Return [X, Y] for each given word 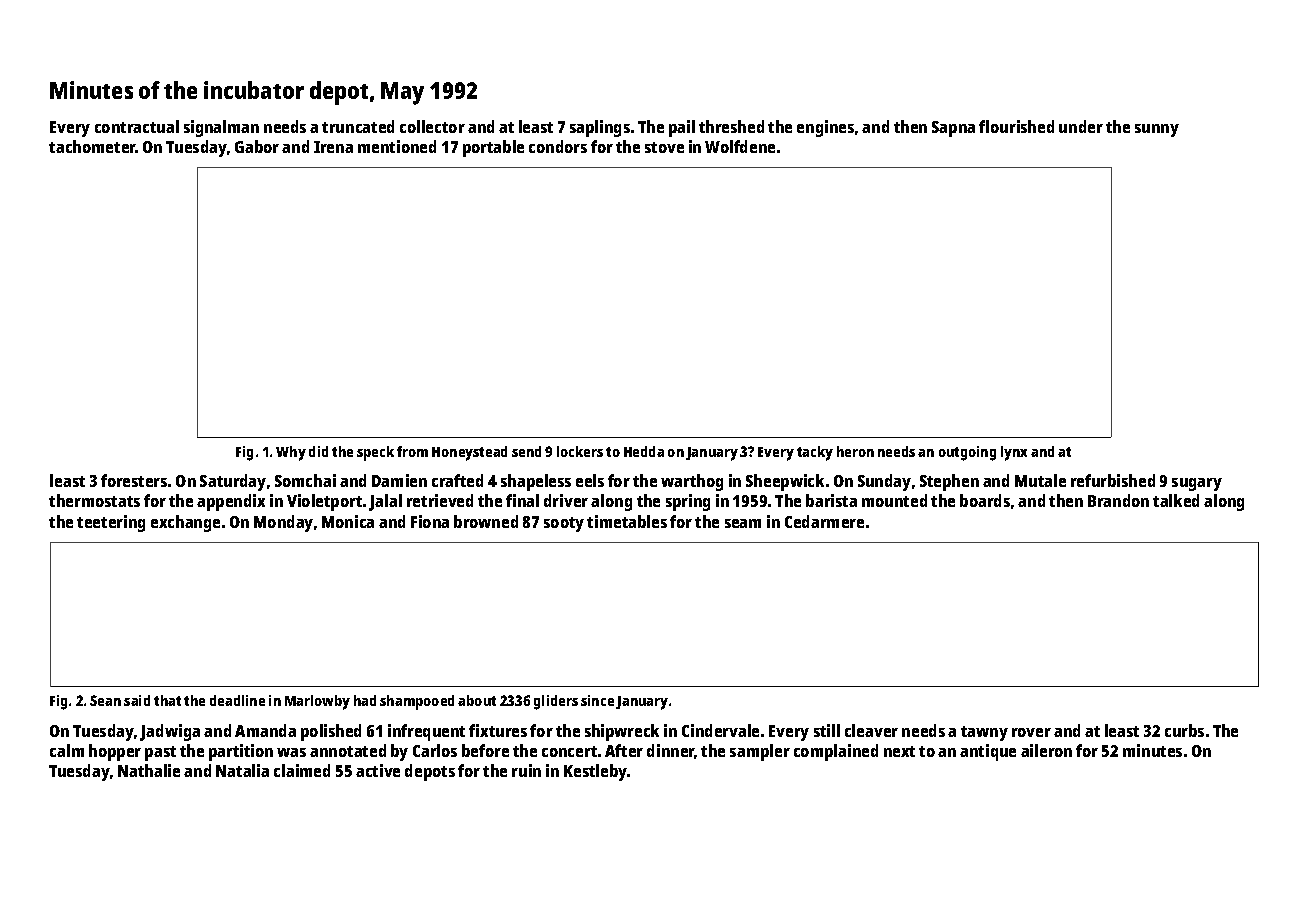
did [318, 451]
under [1081, 126]
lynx [1014, 453]
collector [432, 126]
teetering [111, 523]
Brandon [1118, 500]
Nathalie [149, 770]
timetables [627, 521]
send [526, 451]
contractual [137, 126]
